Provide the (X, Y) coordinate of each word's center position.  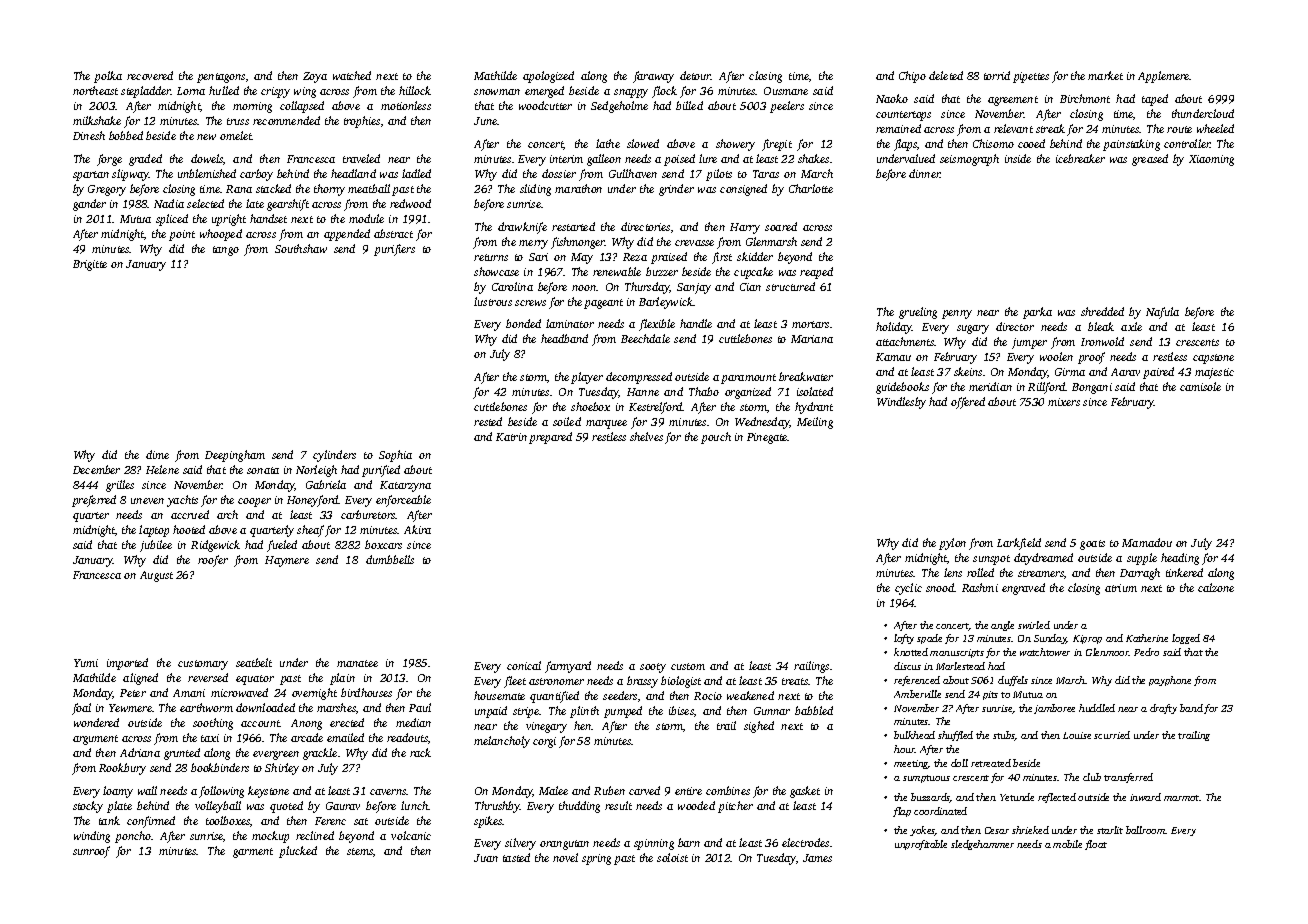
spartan (91, 176)
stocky (88, 807)
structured (790, 286)
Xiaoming (1211, 160)
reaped (816, 273)
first (722, 258)
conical (524, 665)
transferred (1128, 778)
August (156, 576)
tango (226, 251)
